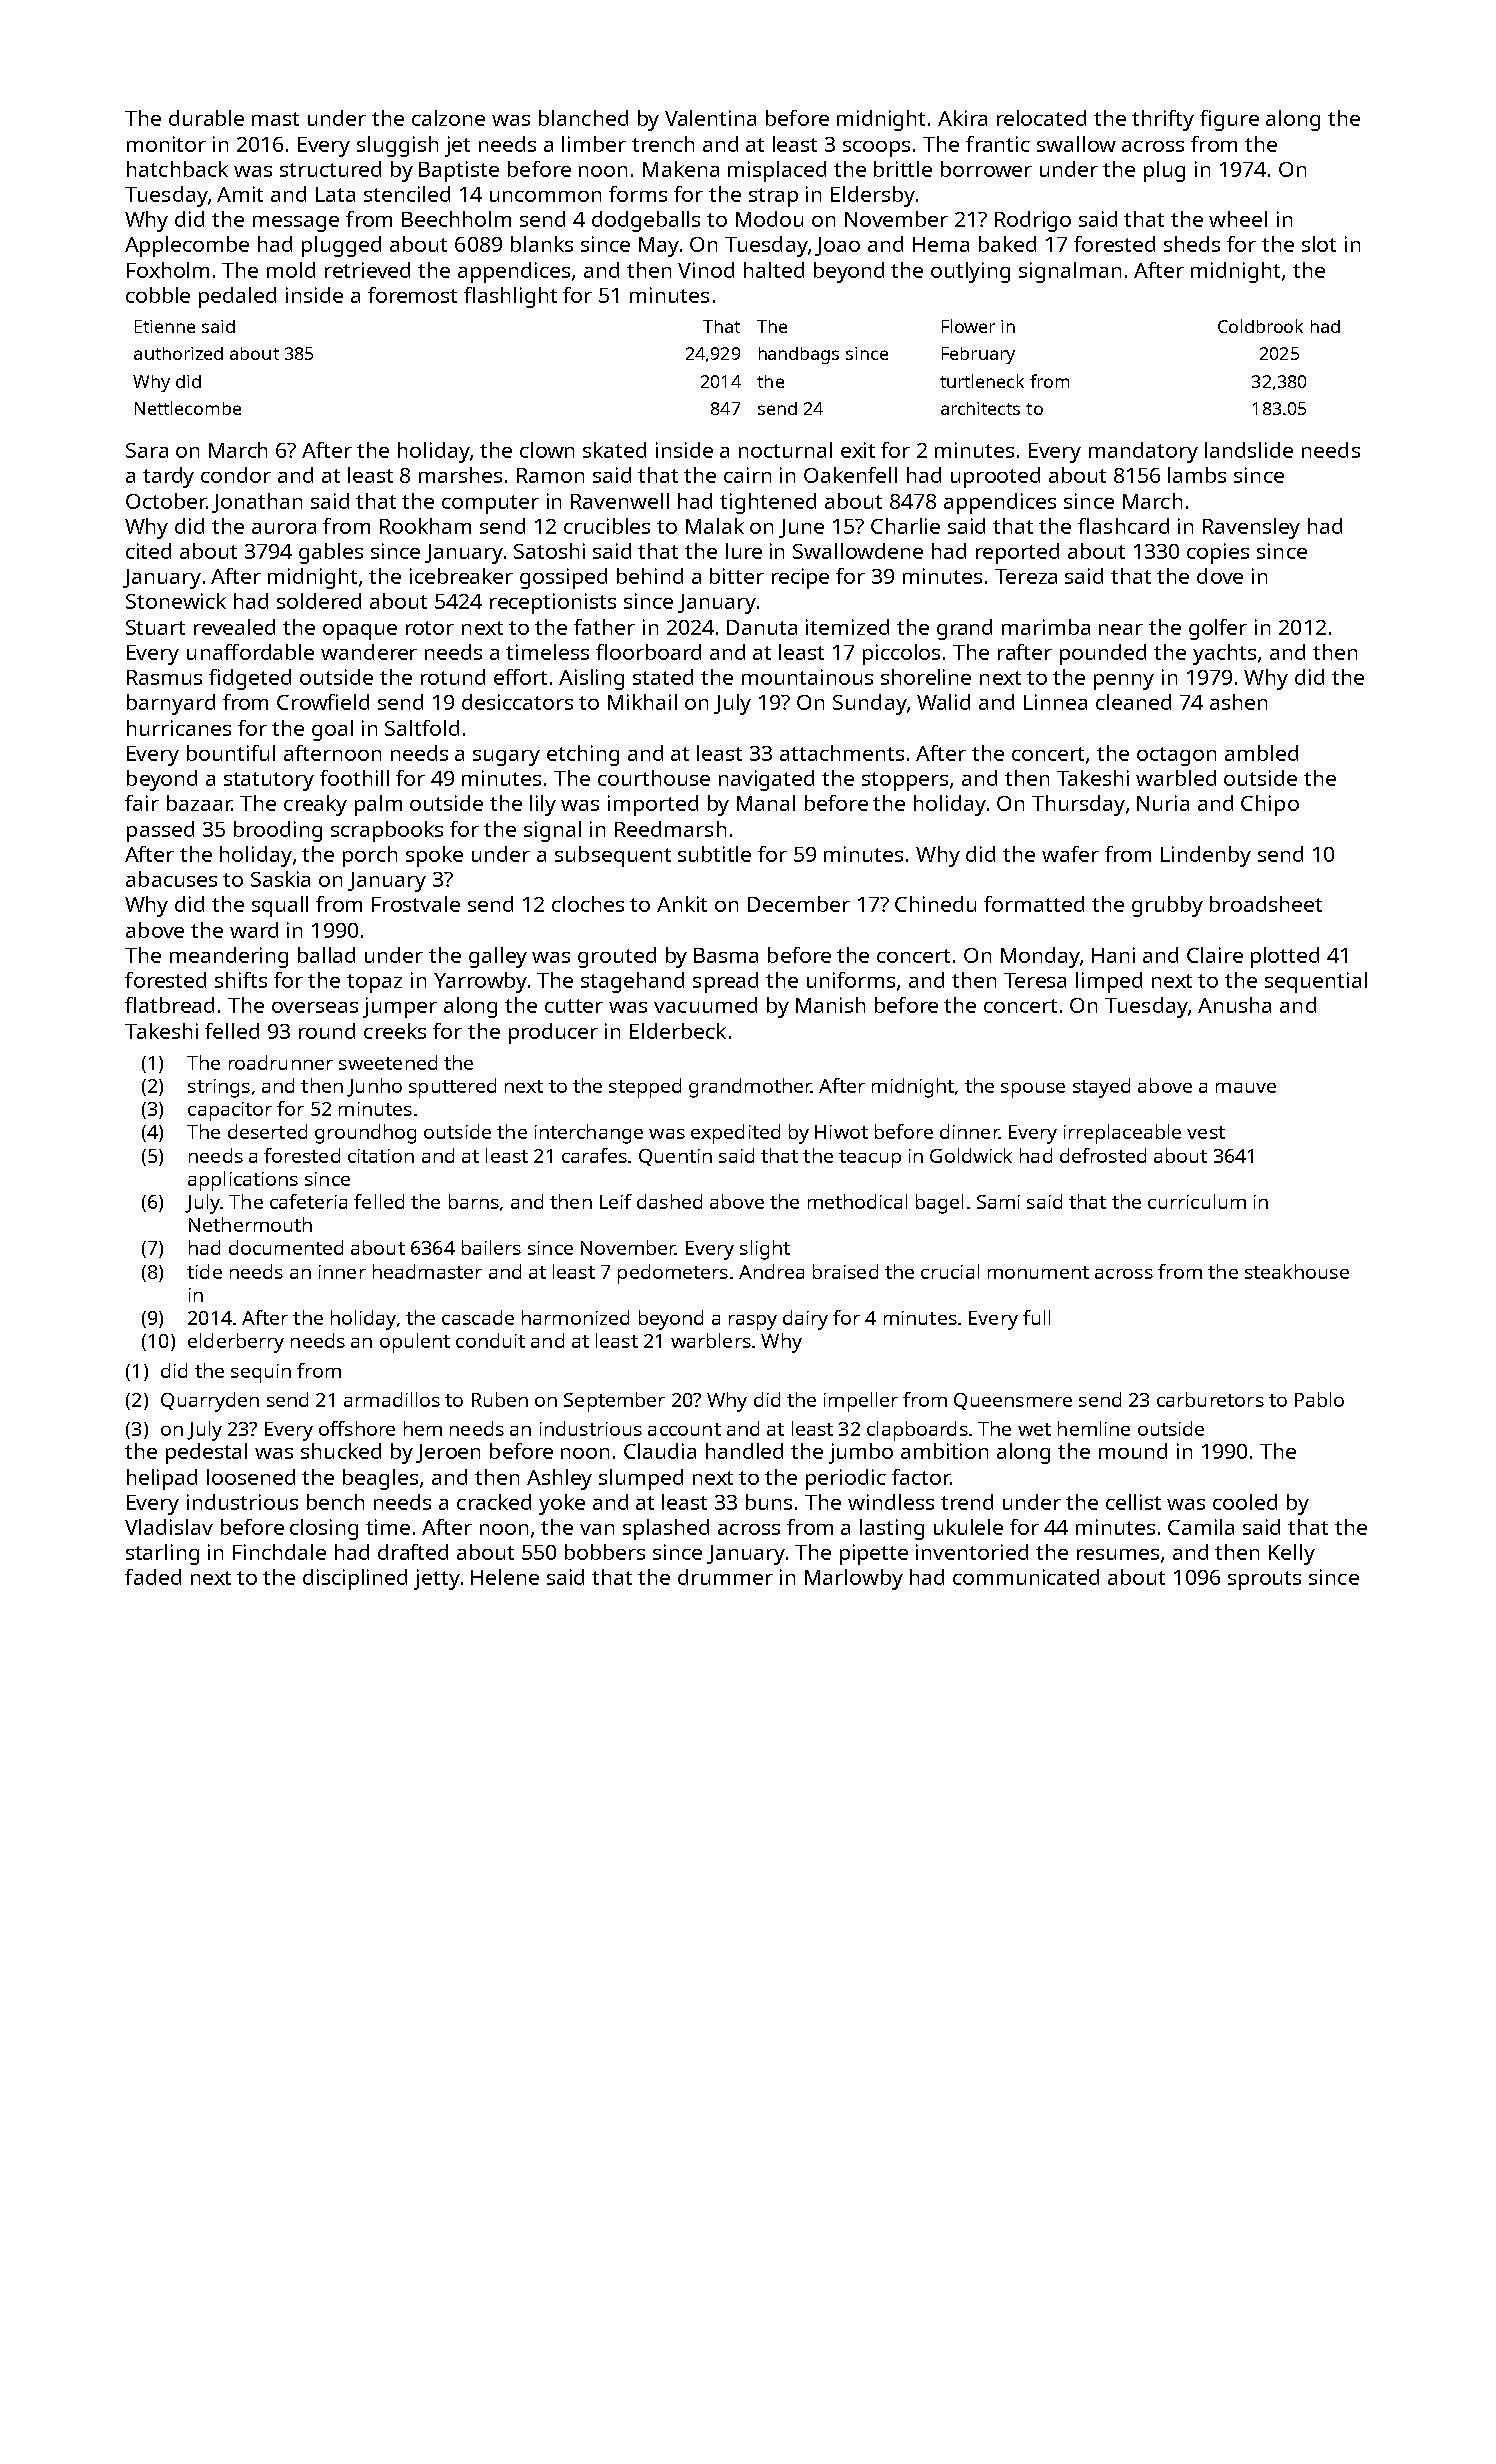  Describe the element at coordinates (478, 1317) in the page. I see `cascade` at that location.
